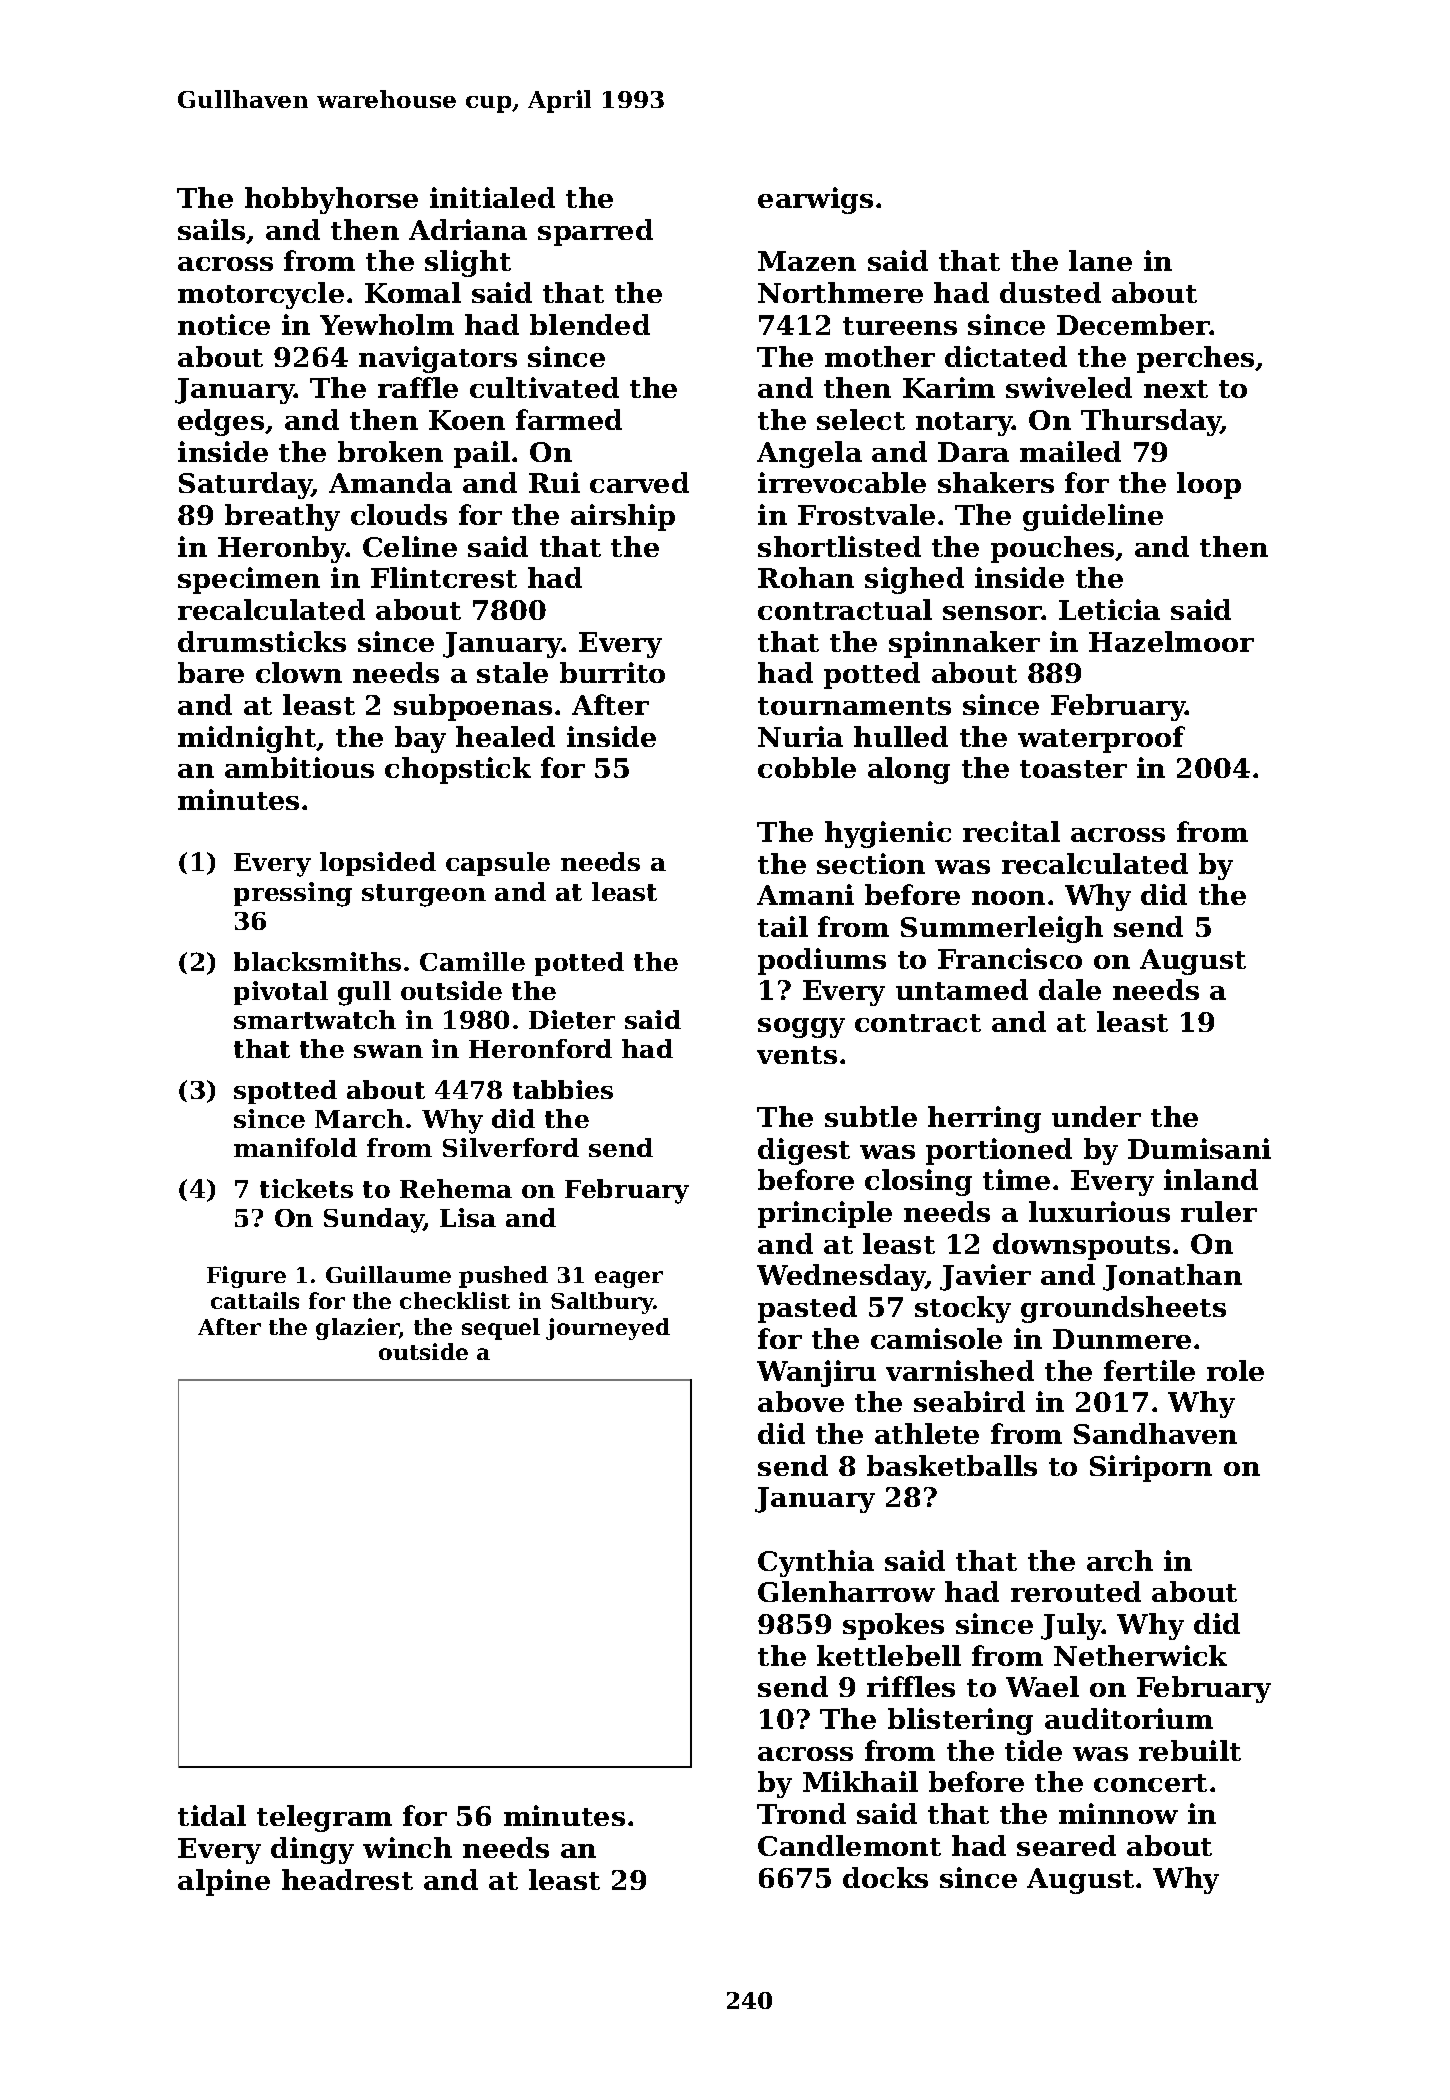  What do you see at coordinates (801, 1401) in the image?
I see `above` at bounding box center [801, 1401].
